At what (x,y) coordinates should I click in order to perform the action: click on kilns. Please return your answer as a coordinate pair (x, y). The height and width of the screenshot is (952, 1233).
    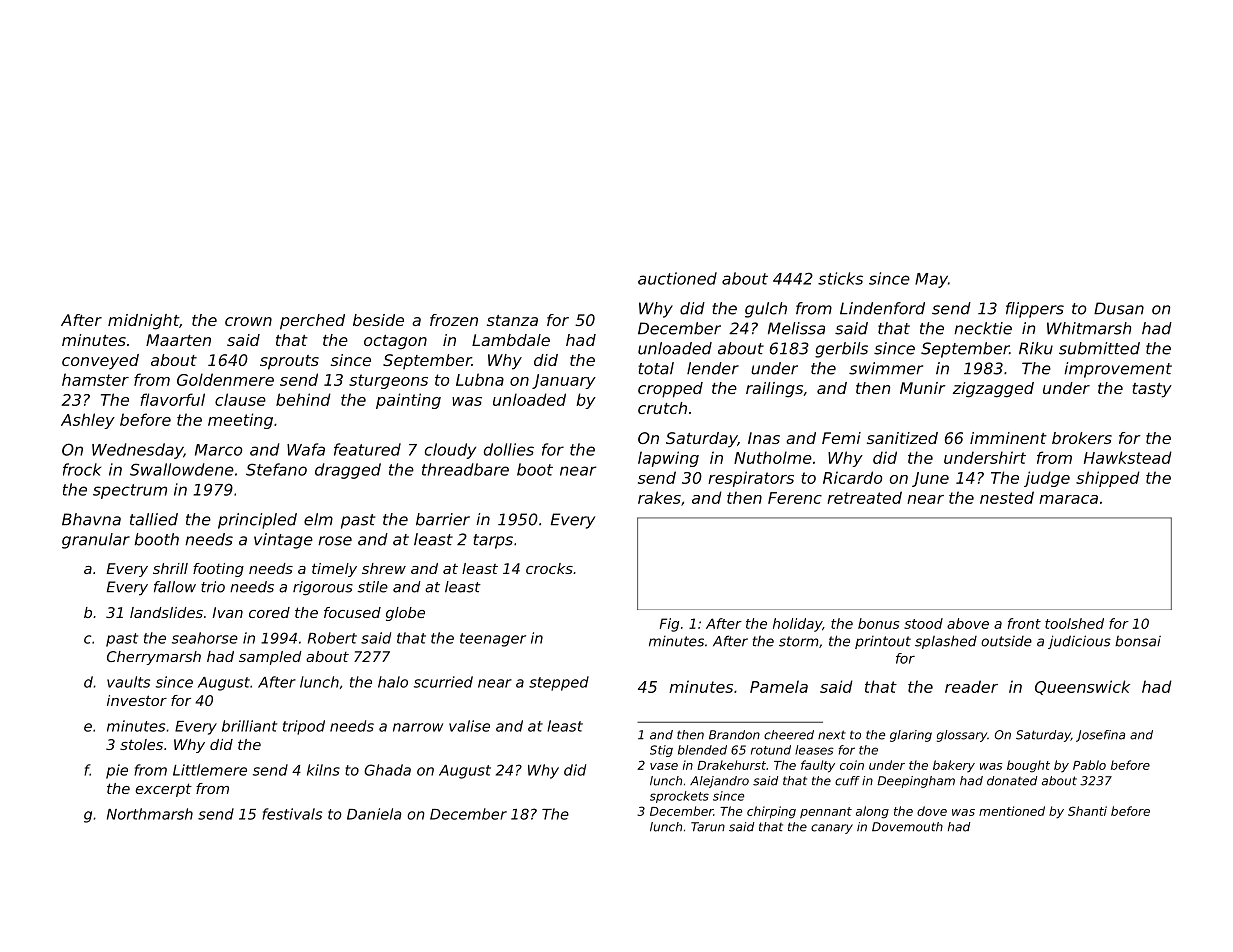
    Looking at the image, I should click on (323, 770).
